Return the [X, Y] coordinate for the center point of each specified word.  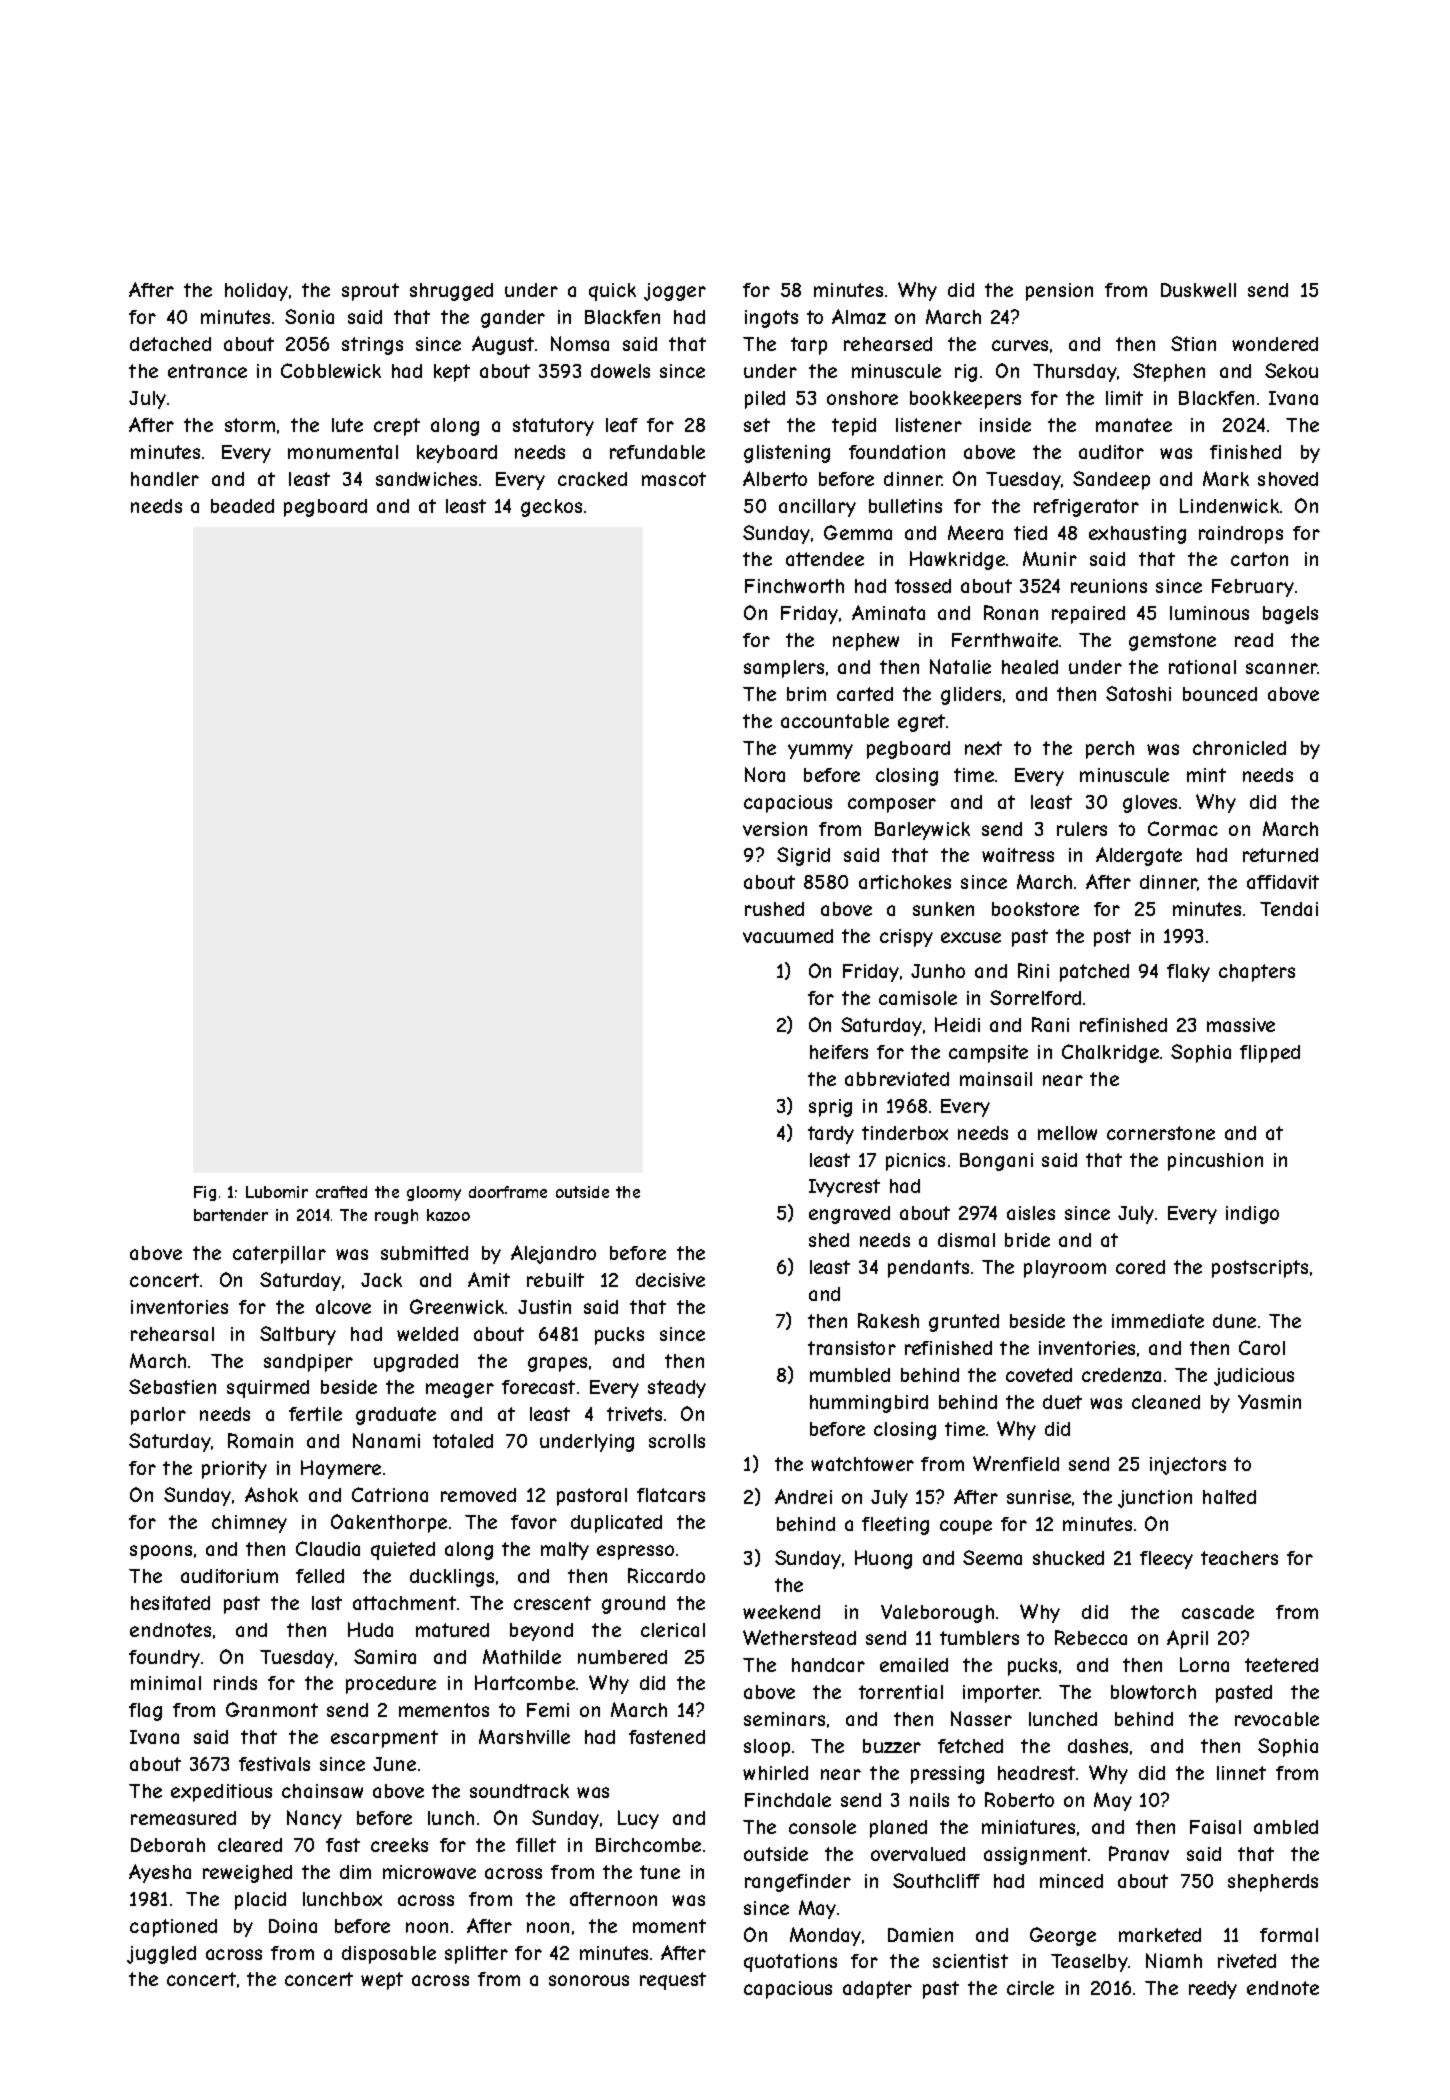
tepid [854, 427]
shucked [1068, 1558]
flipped [1270, 1054]
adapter [877, 1990]
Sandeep [1111, 480]
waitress [1018, 855]
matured [452, 1630]
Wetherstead [799, 1637]
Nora [765, 774]
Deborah [168, 1845]
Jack [381, 1280]
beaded [242, 506]
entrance [207, 371]
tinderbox [905, 1133]
